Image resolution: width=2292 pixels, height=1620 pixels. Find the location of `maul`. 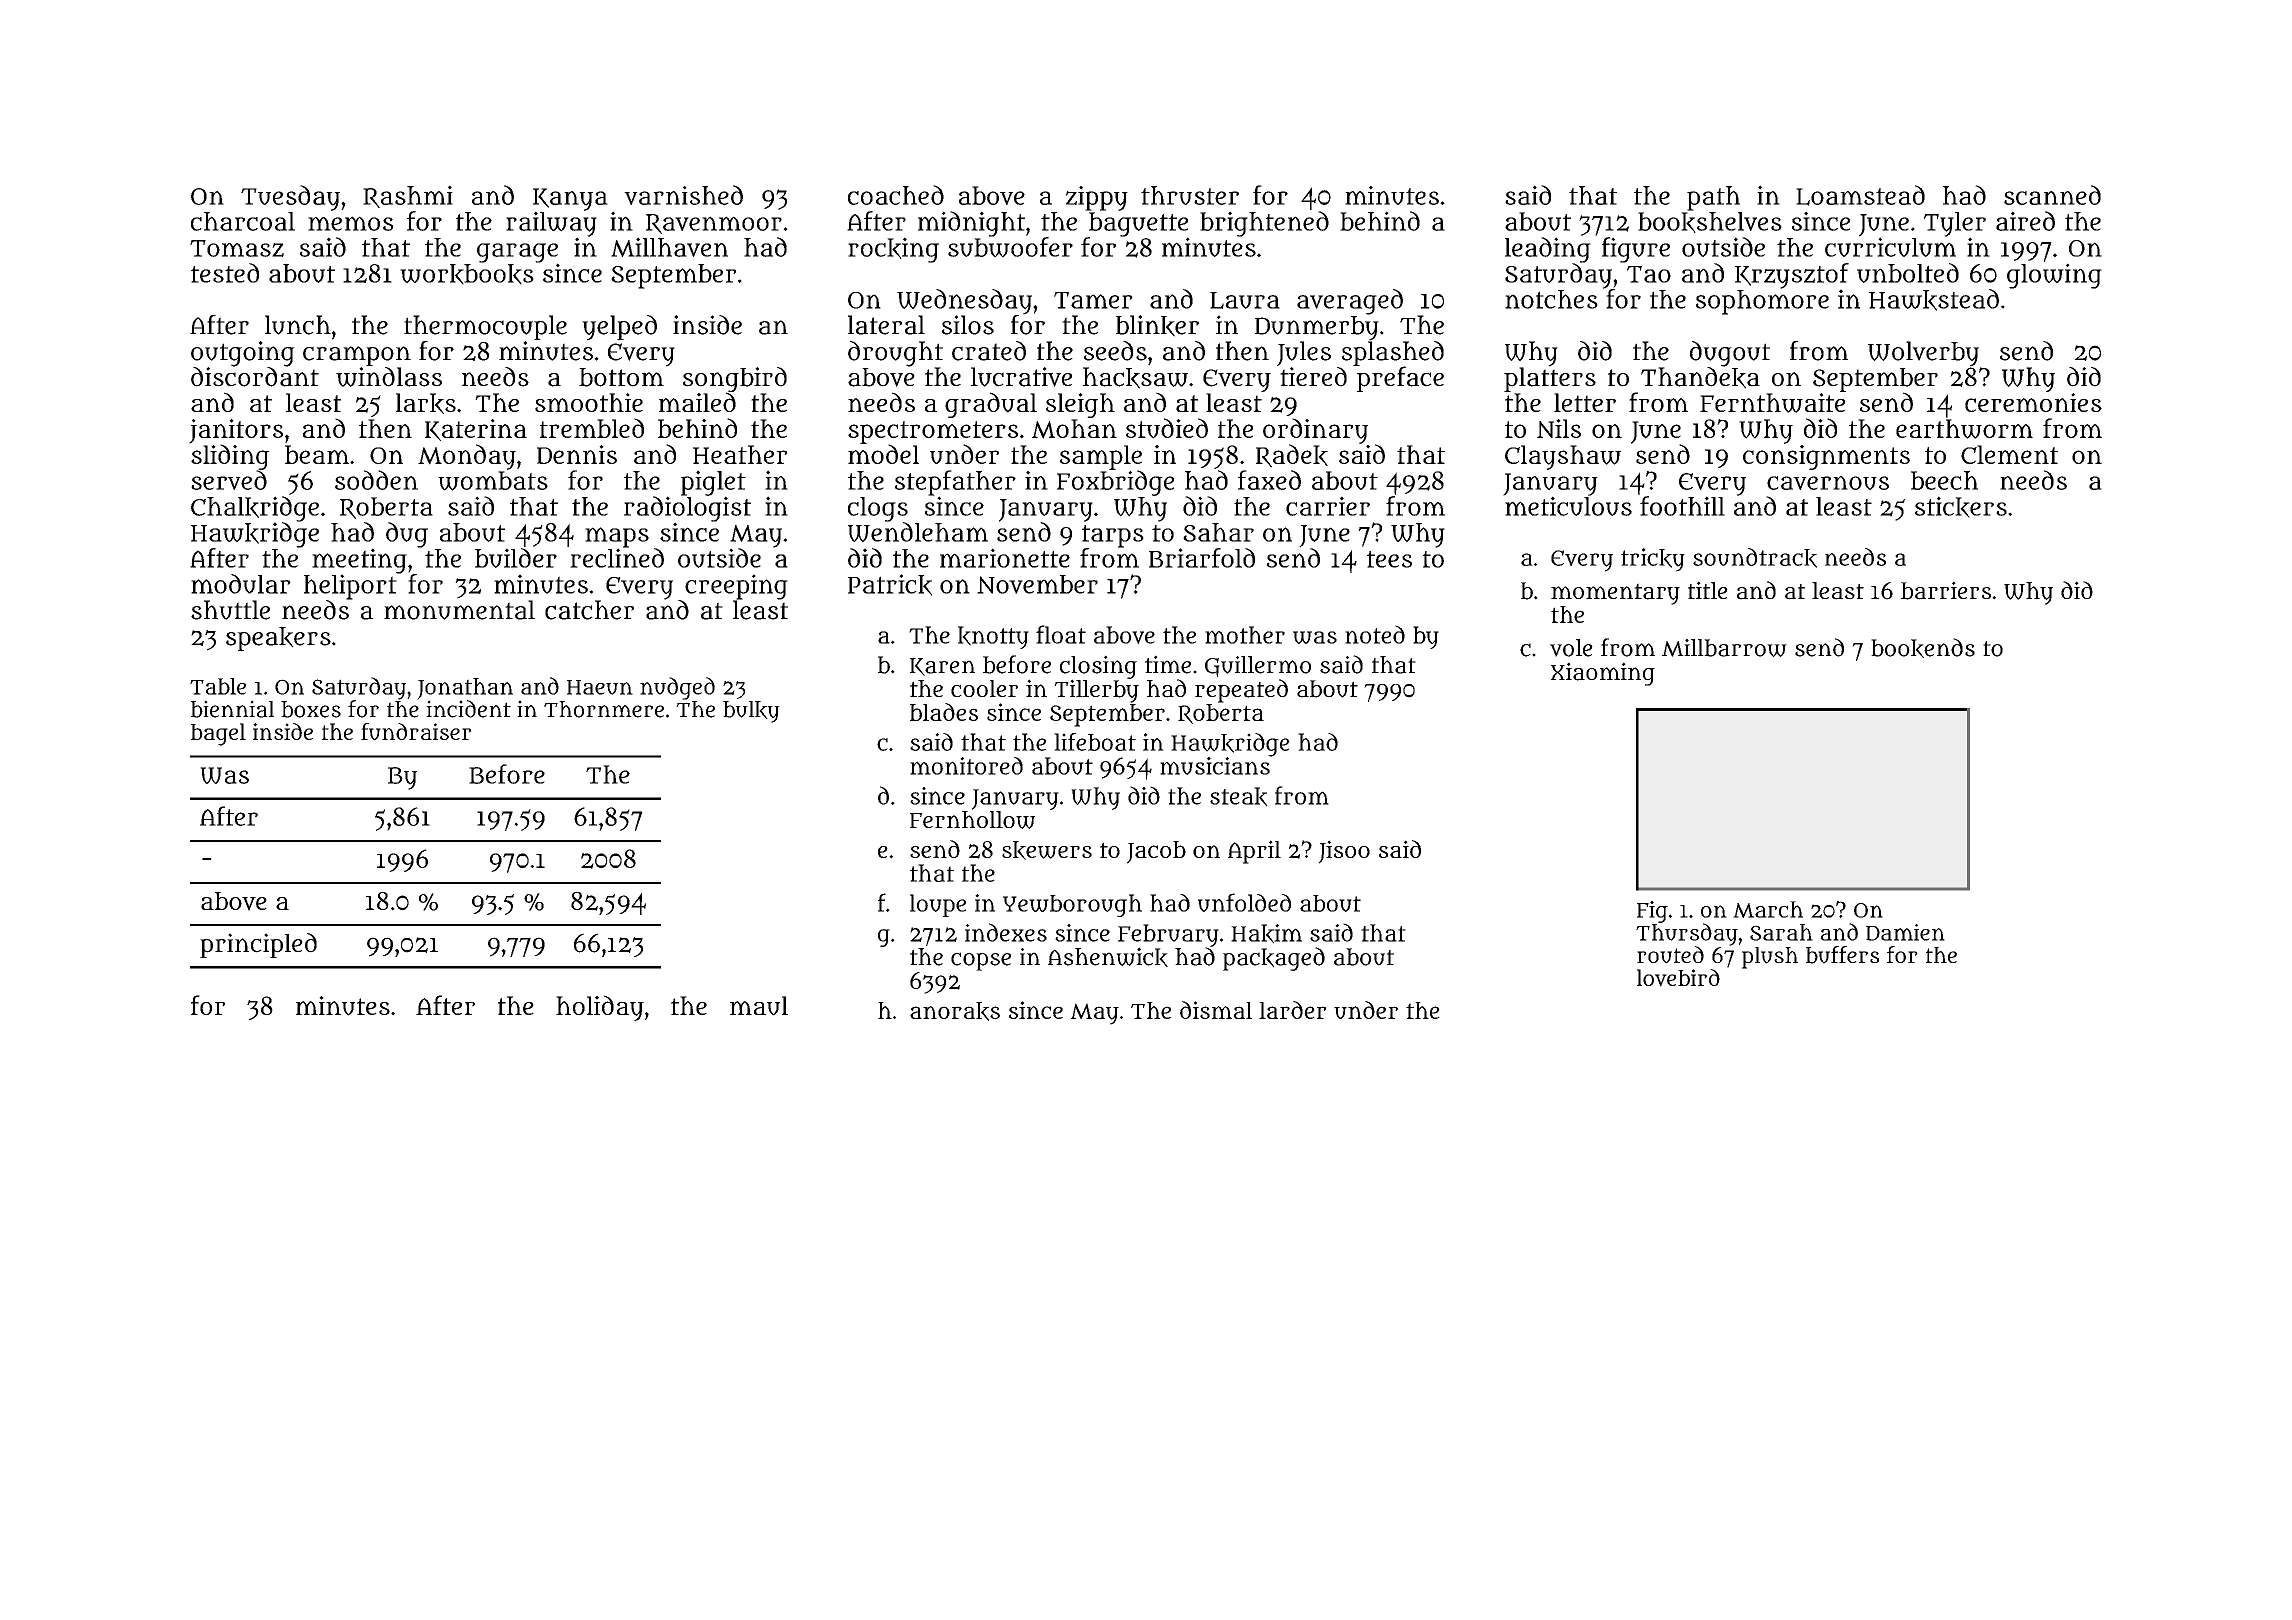

maul is located at coordinates (759, 1006).
